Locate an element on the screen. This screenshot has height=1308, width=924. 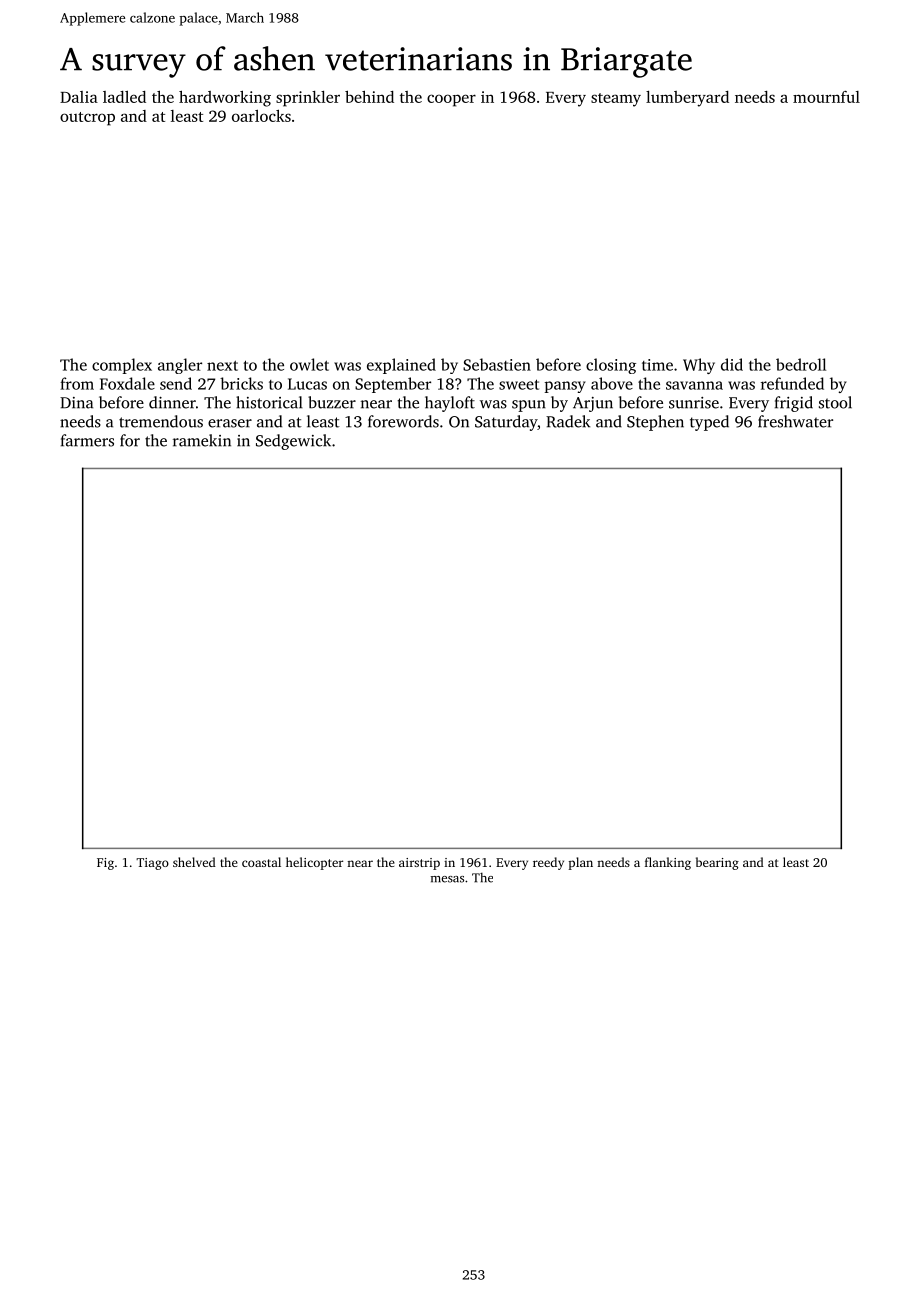
explained is located at coordinates (401, 366).
